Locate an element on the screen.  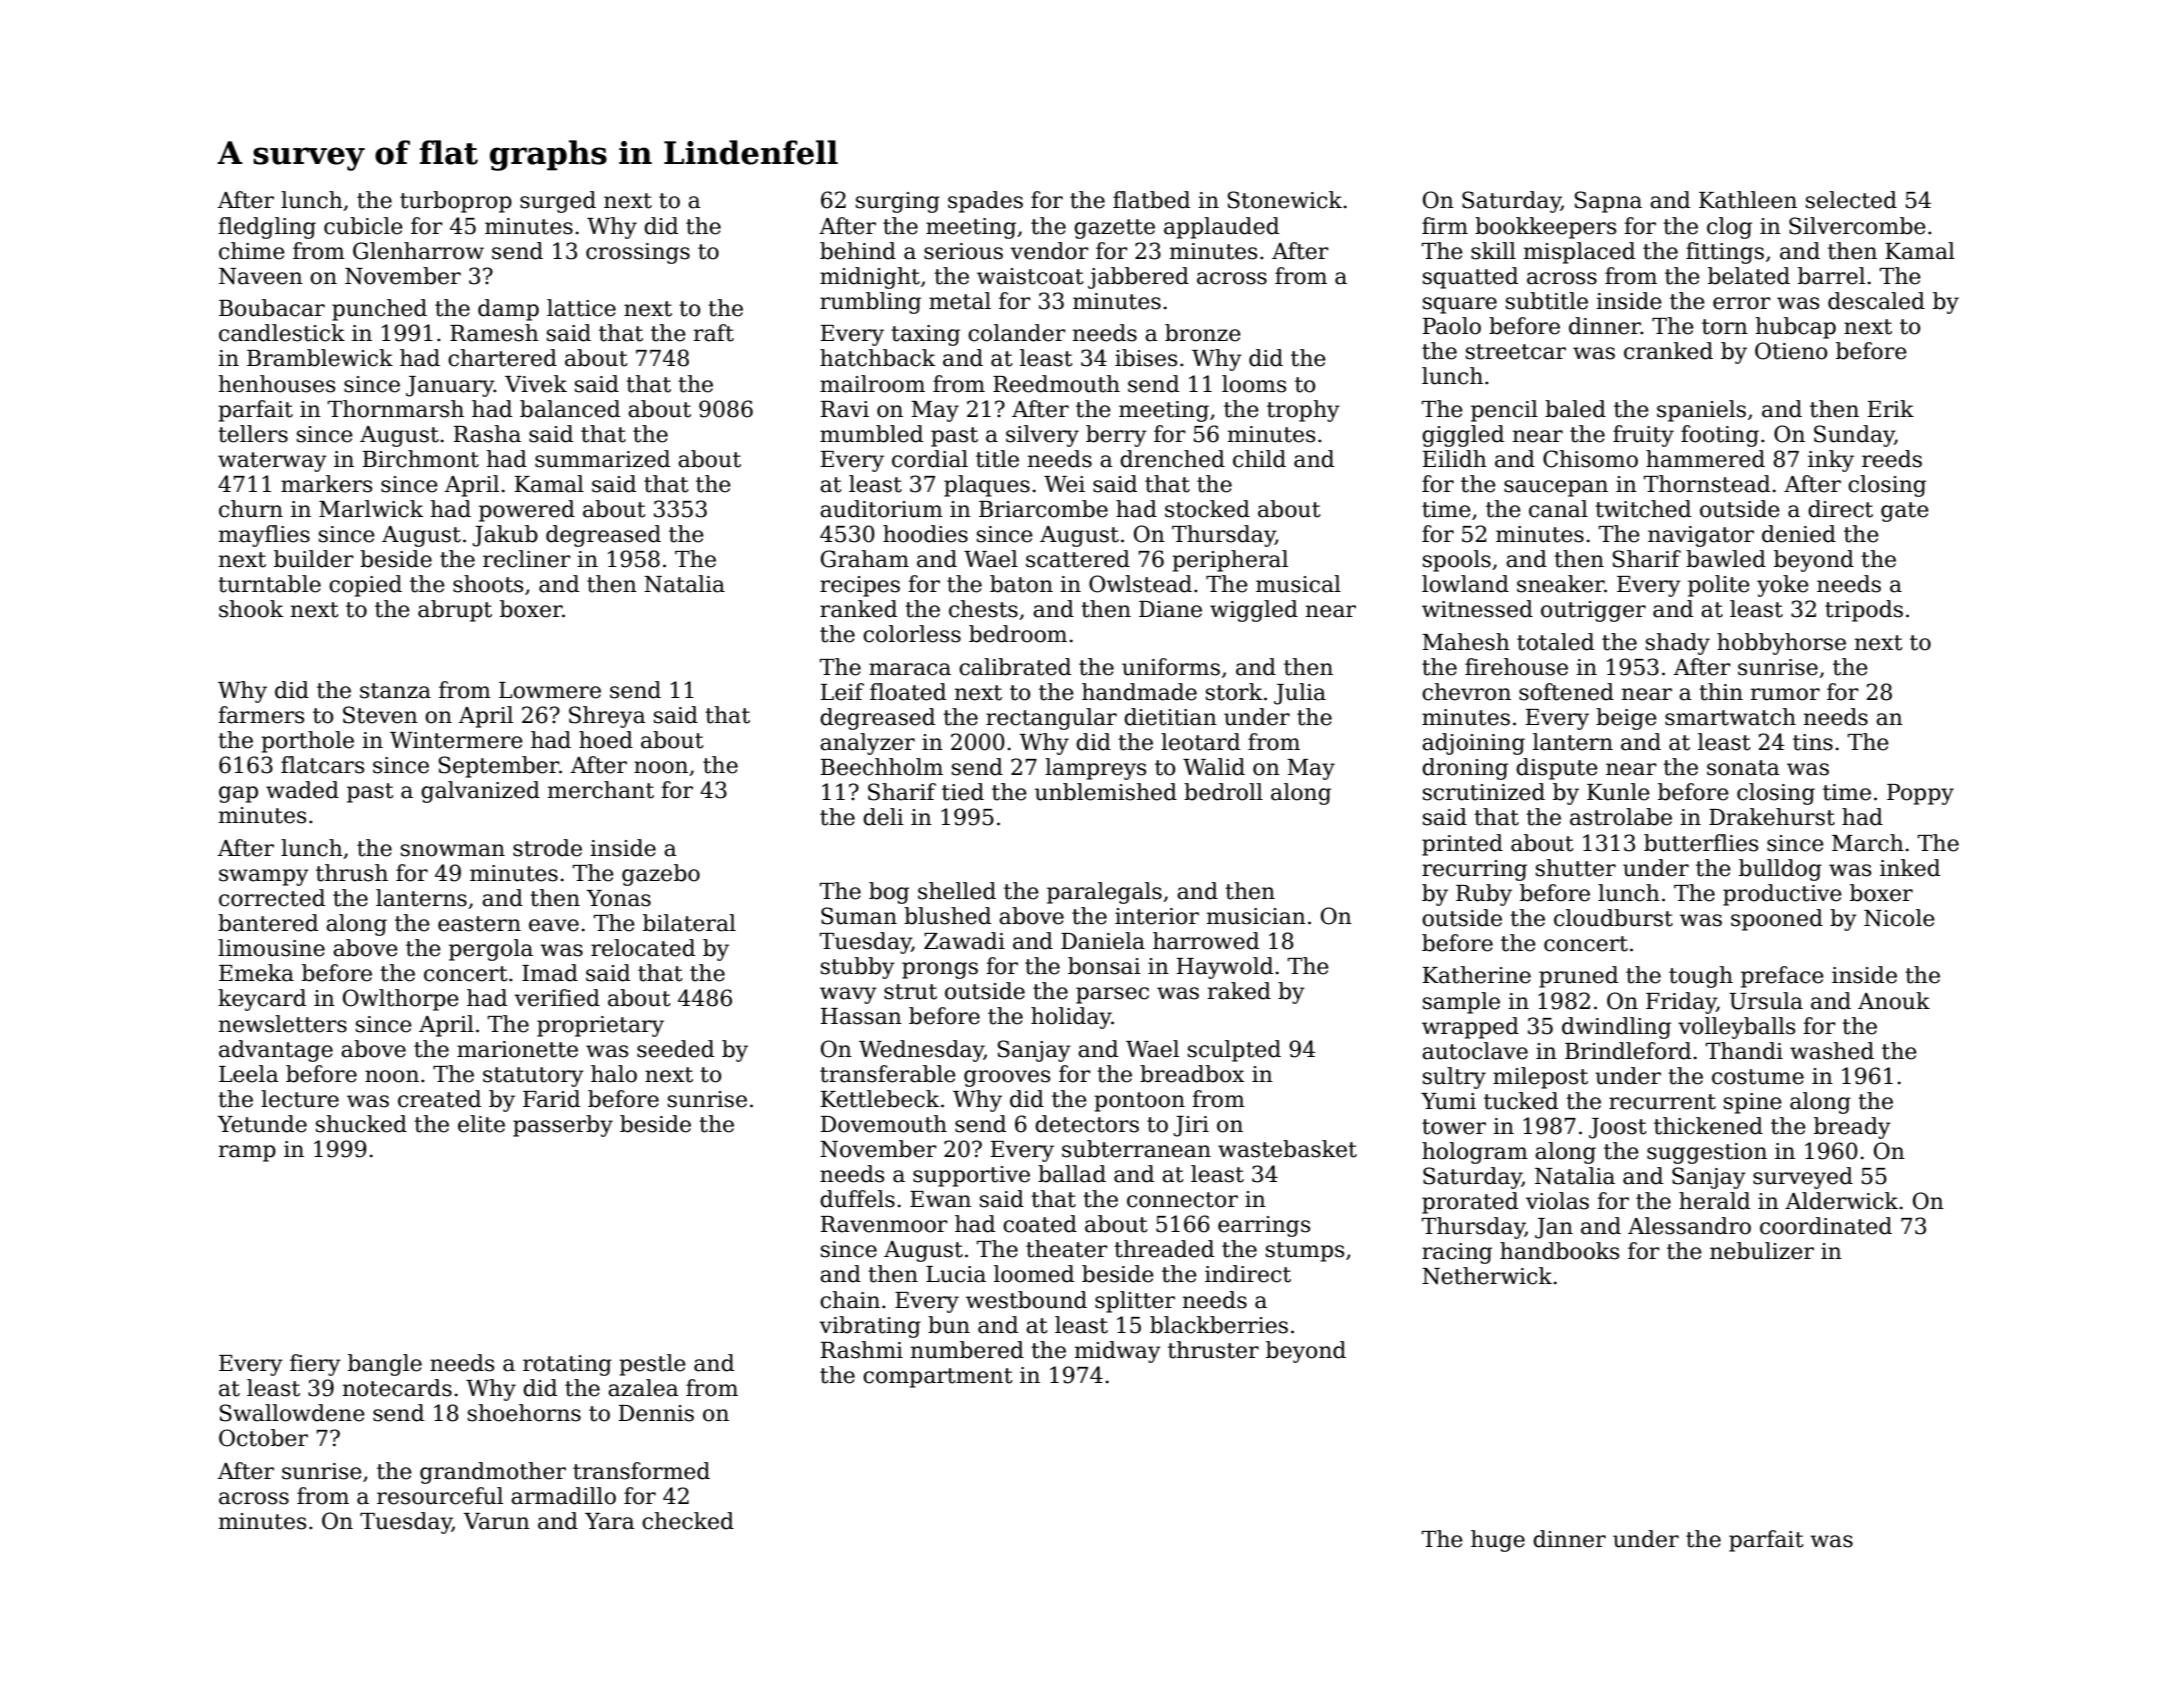
preface is located at coordinates (1782, 977).
